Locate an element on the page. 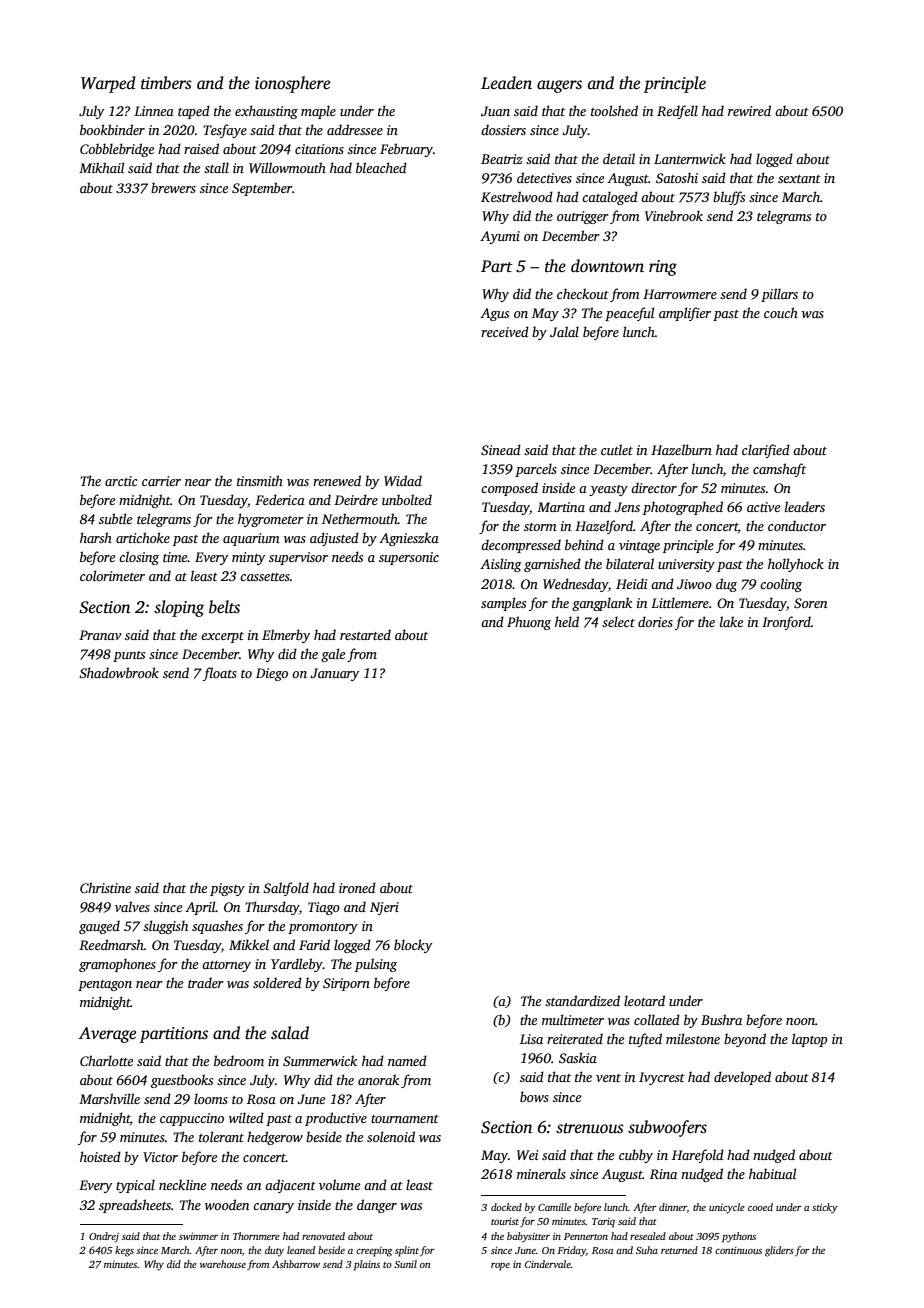  harsh is located at coordinates (96, 537).
